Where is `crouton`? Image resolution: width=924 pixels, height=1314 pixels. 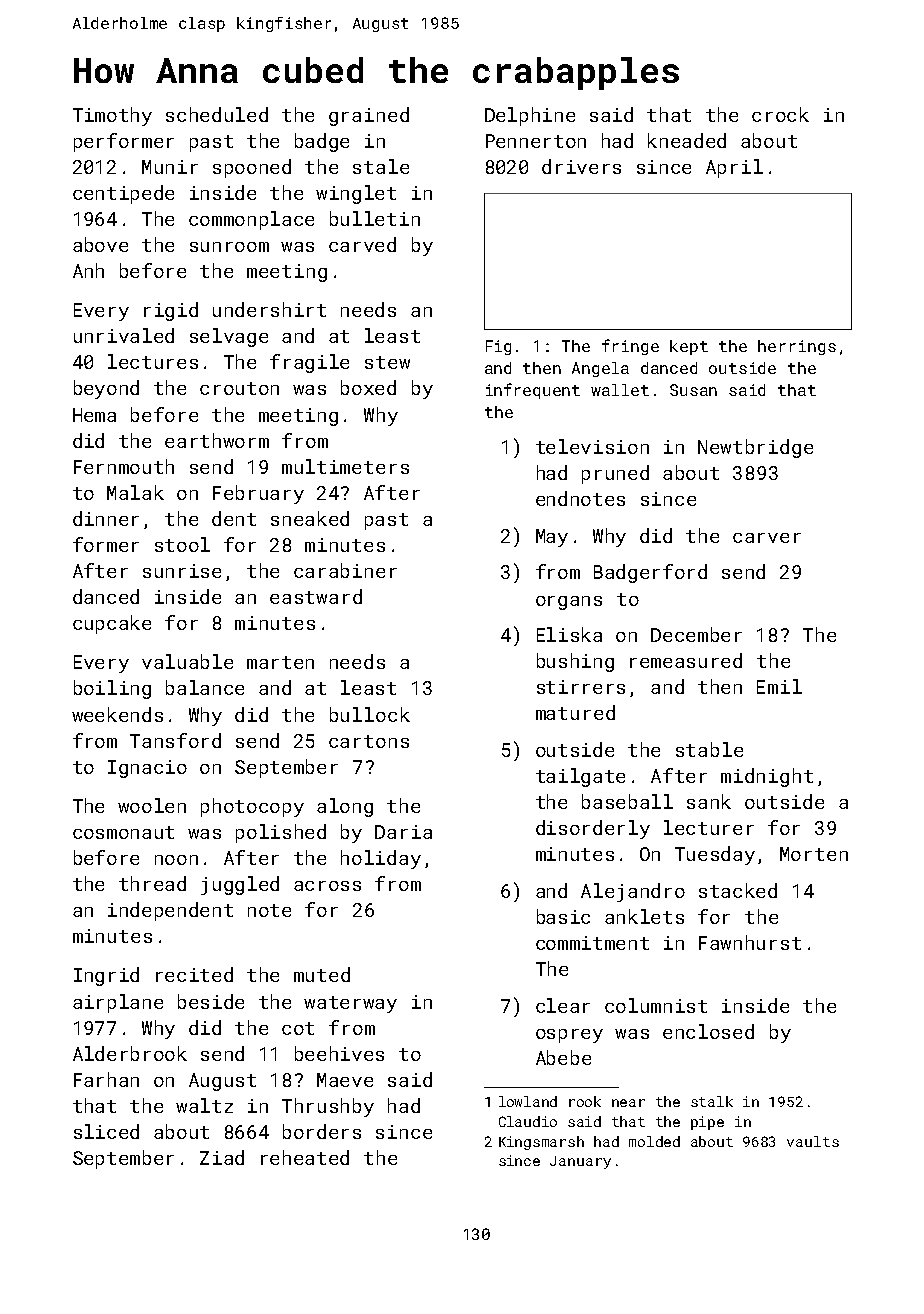
crouton is located at coordinates (239, 388).
